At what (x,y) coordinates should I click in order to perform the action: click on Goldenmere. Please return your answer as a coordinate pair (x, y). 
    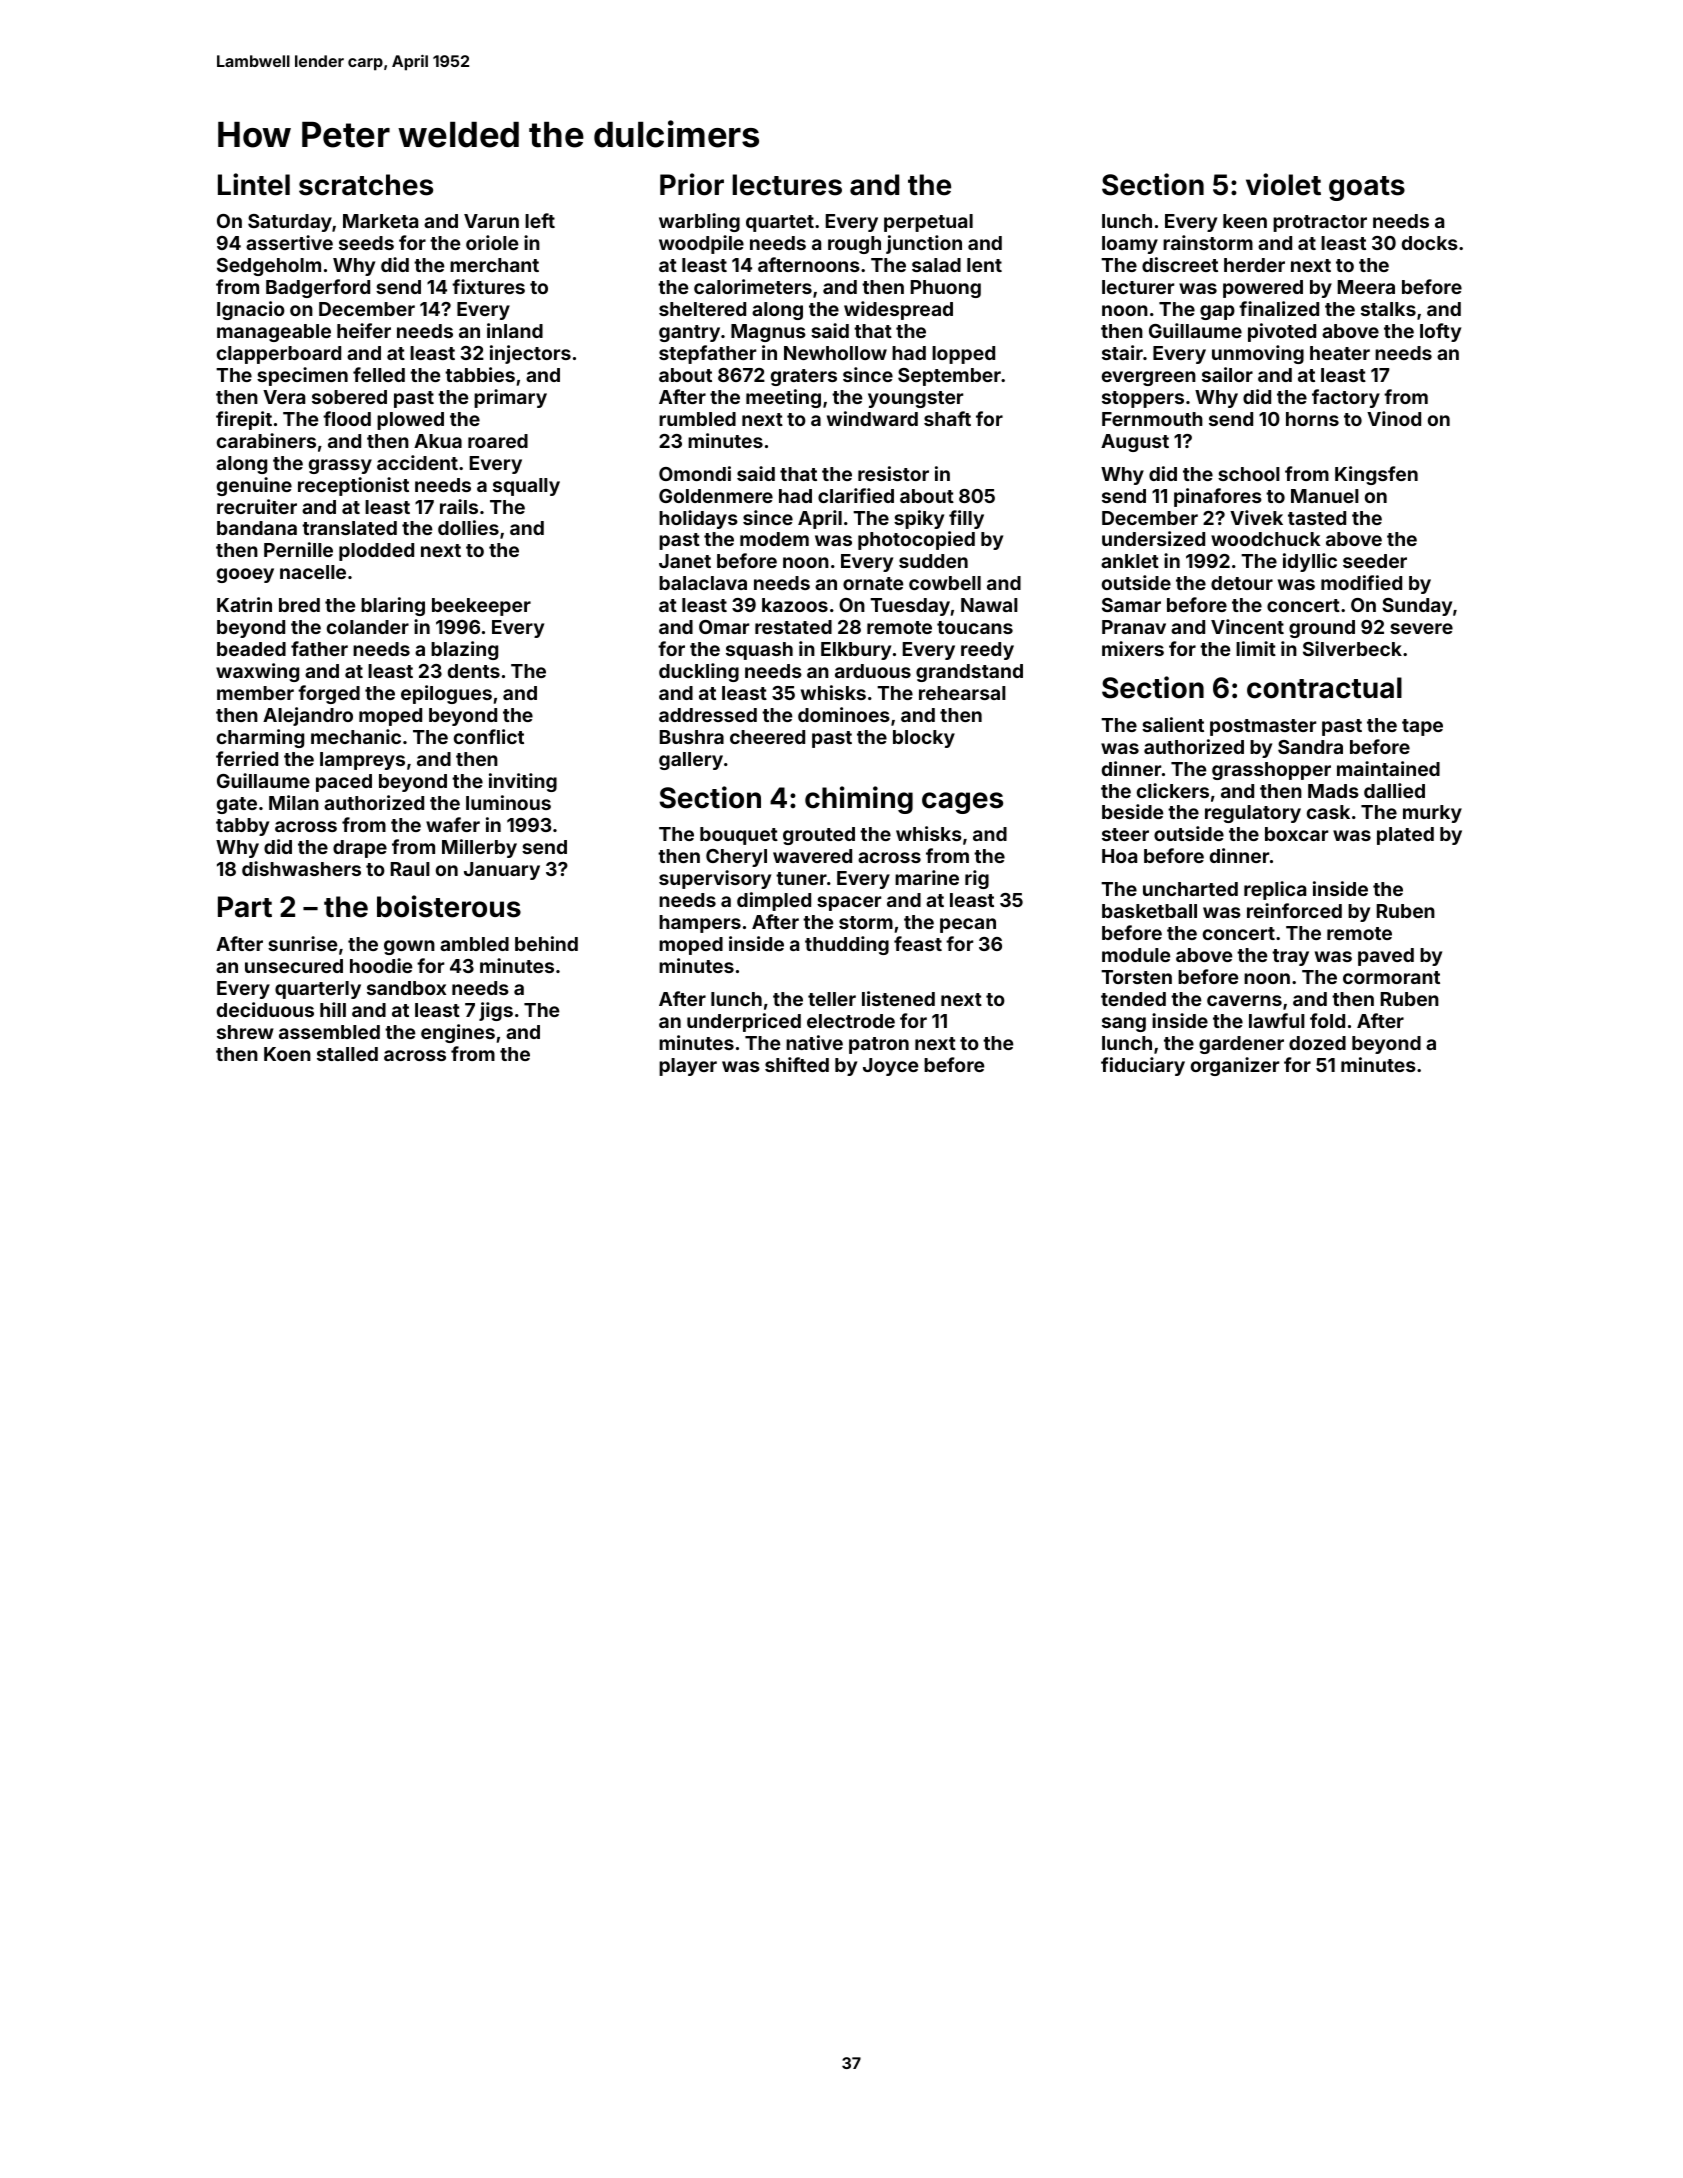
    Looking at the image, I should click on (716, 496).
